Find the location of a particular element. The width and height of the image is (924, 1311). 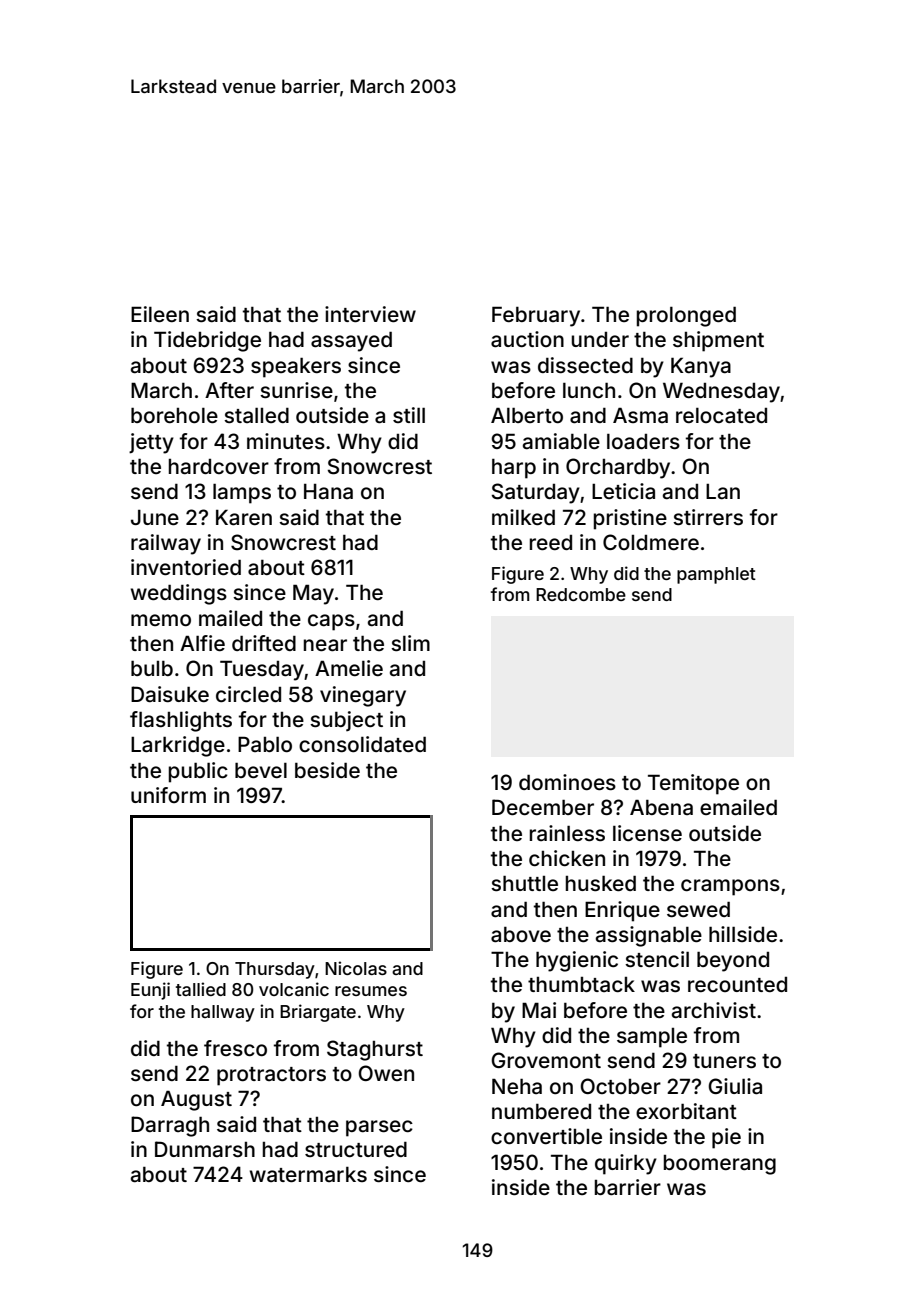

Eileen is located at coordinates (160, 314).
